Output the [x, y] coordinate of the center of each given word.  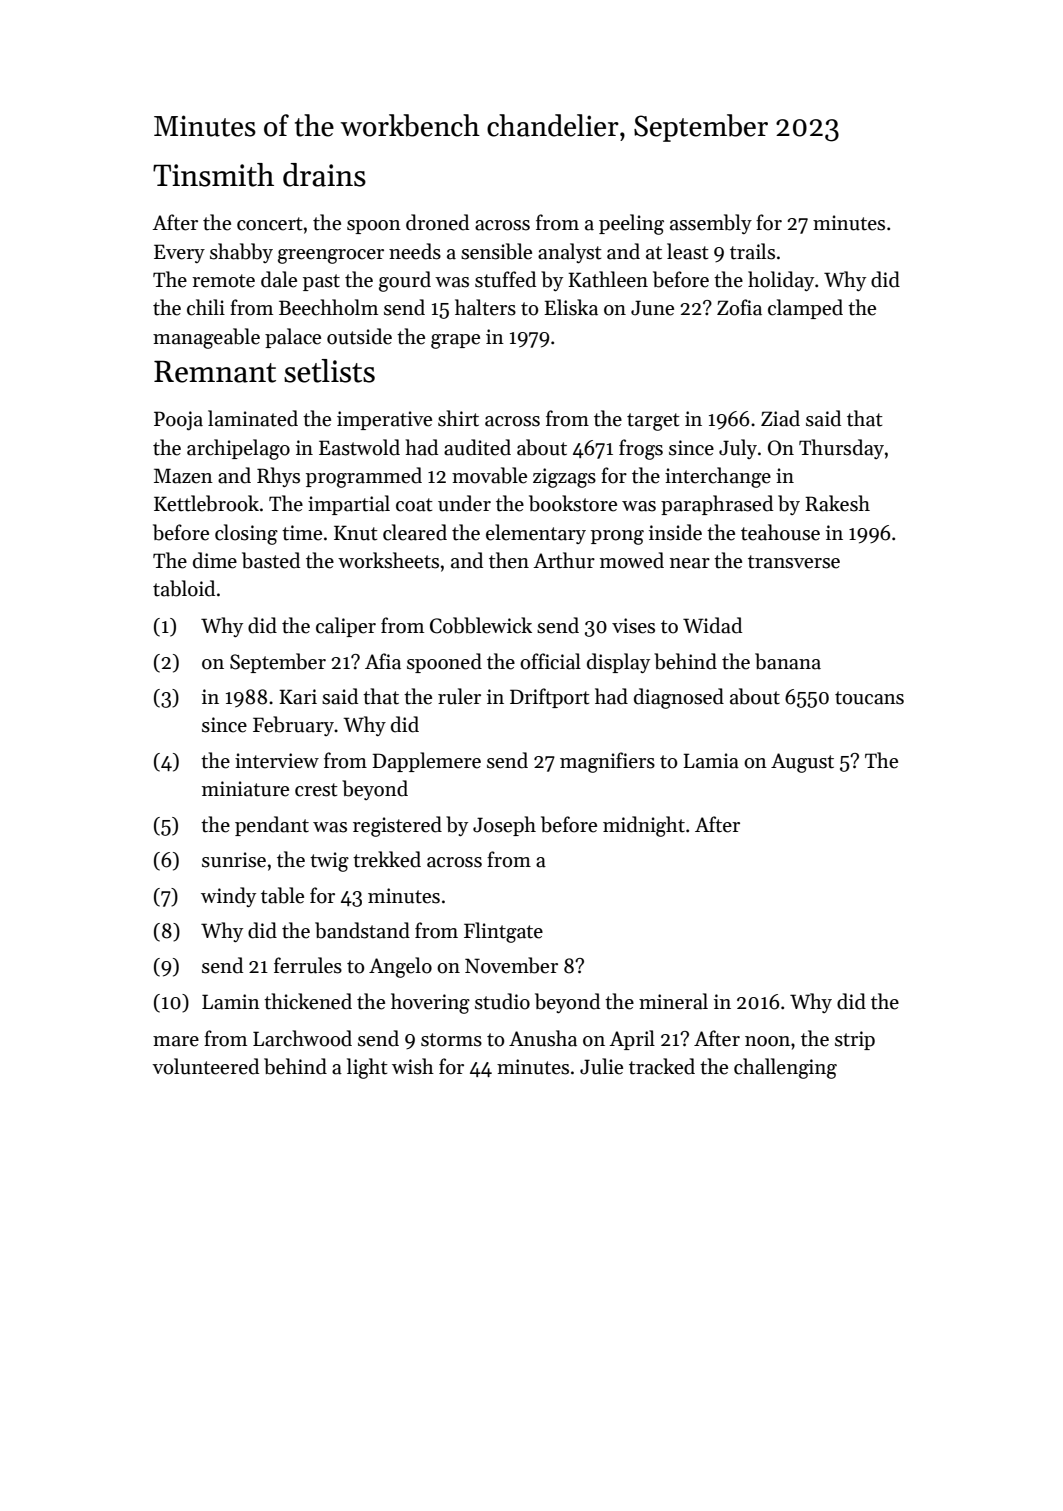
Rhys [278, 477]
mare [176, 1041]
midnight [644, 826]
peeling [631, 224]
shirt [458, 418]
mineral [673, 1001]
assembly [711, 224]
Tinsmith [213, 175]
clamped [805, 309]
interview [277, 761]
